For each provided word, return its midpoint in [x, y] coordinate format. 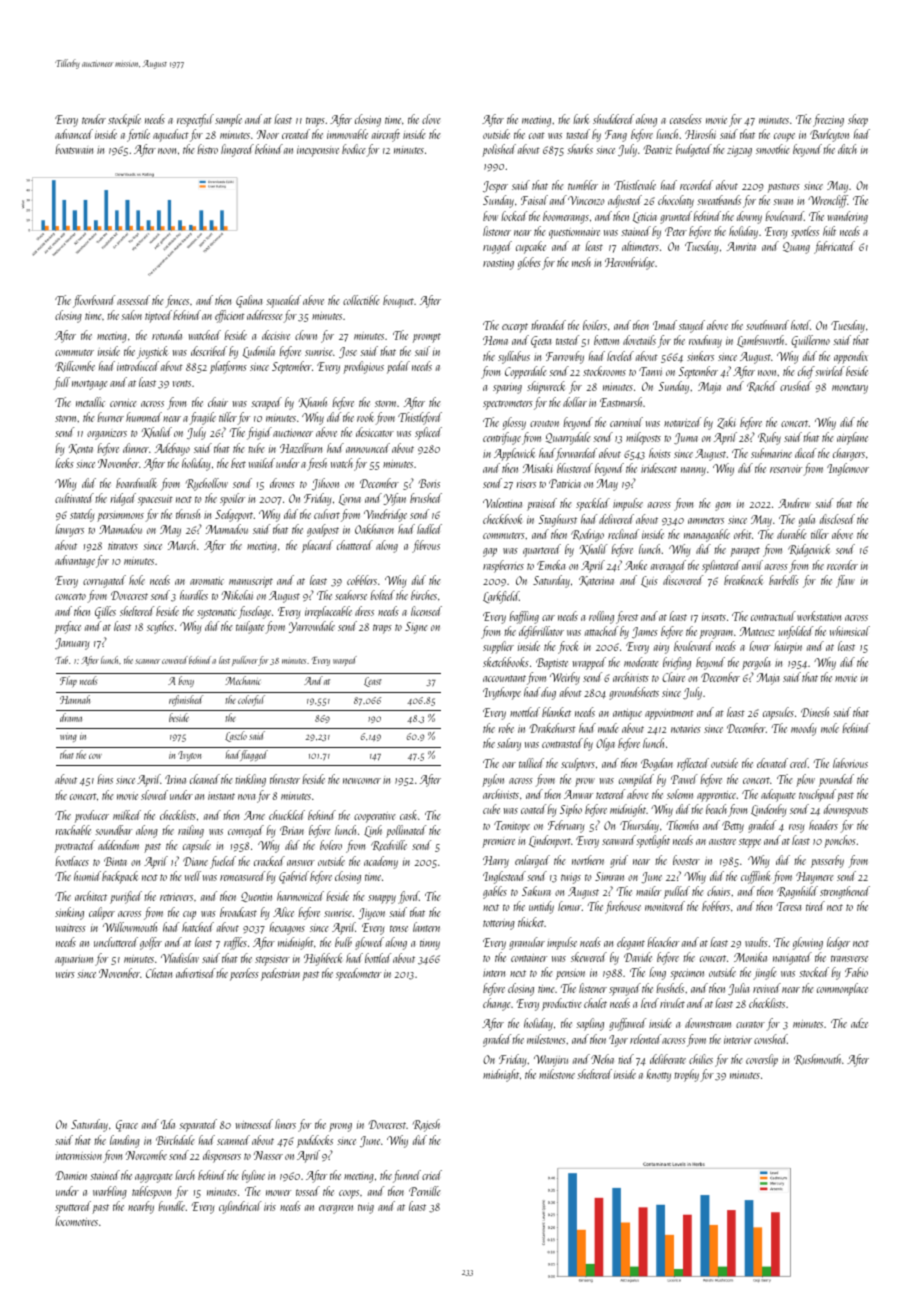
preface [68, 627]
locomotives [76, 1221]
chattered [355, 545]
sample [228, 120]
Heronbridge [630, 263]
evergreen [336, 1209]
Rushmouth [817, 1059]
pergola [756, 663]
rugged [497, 247]
